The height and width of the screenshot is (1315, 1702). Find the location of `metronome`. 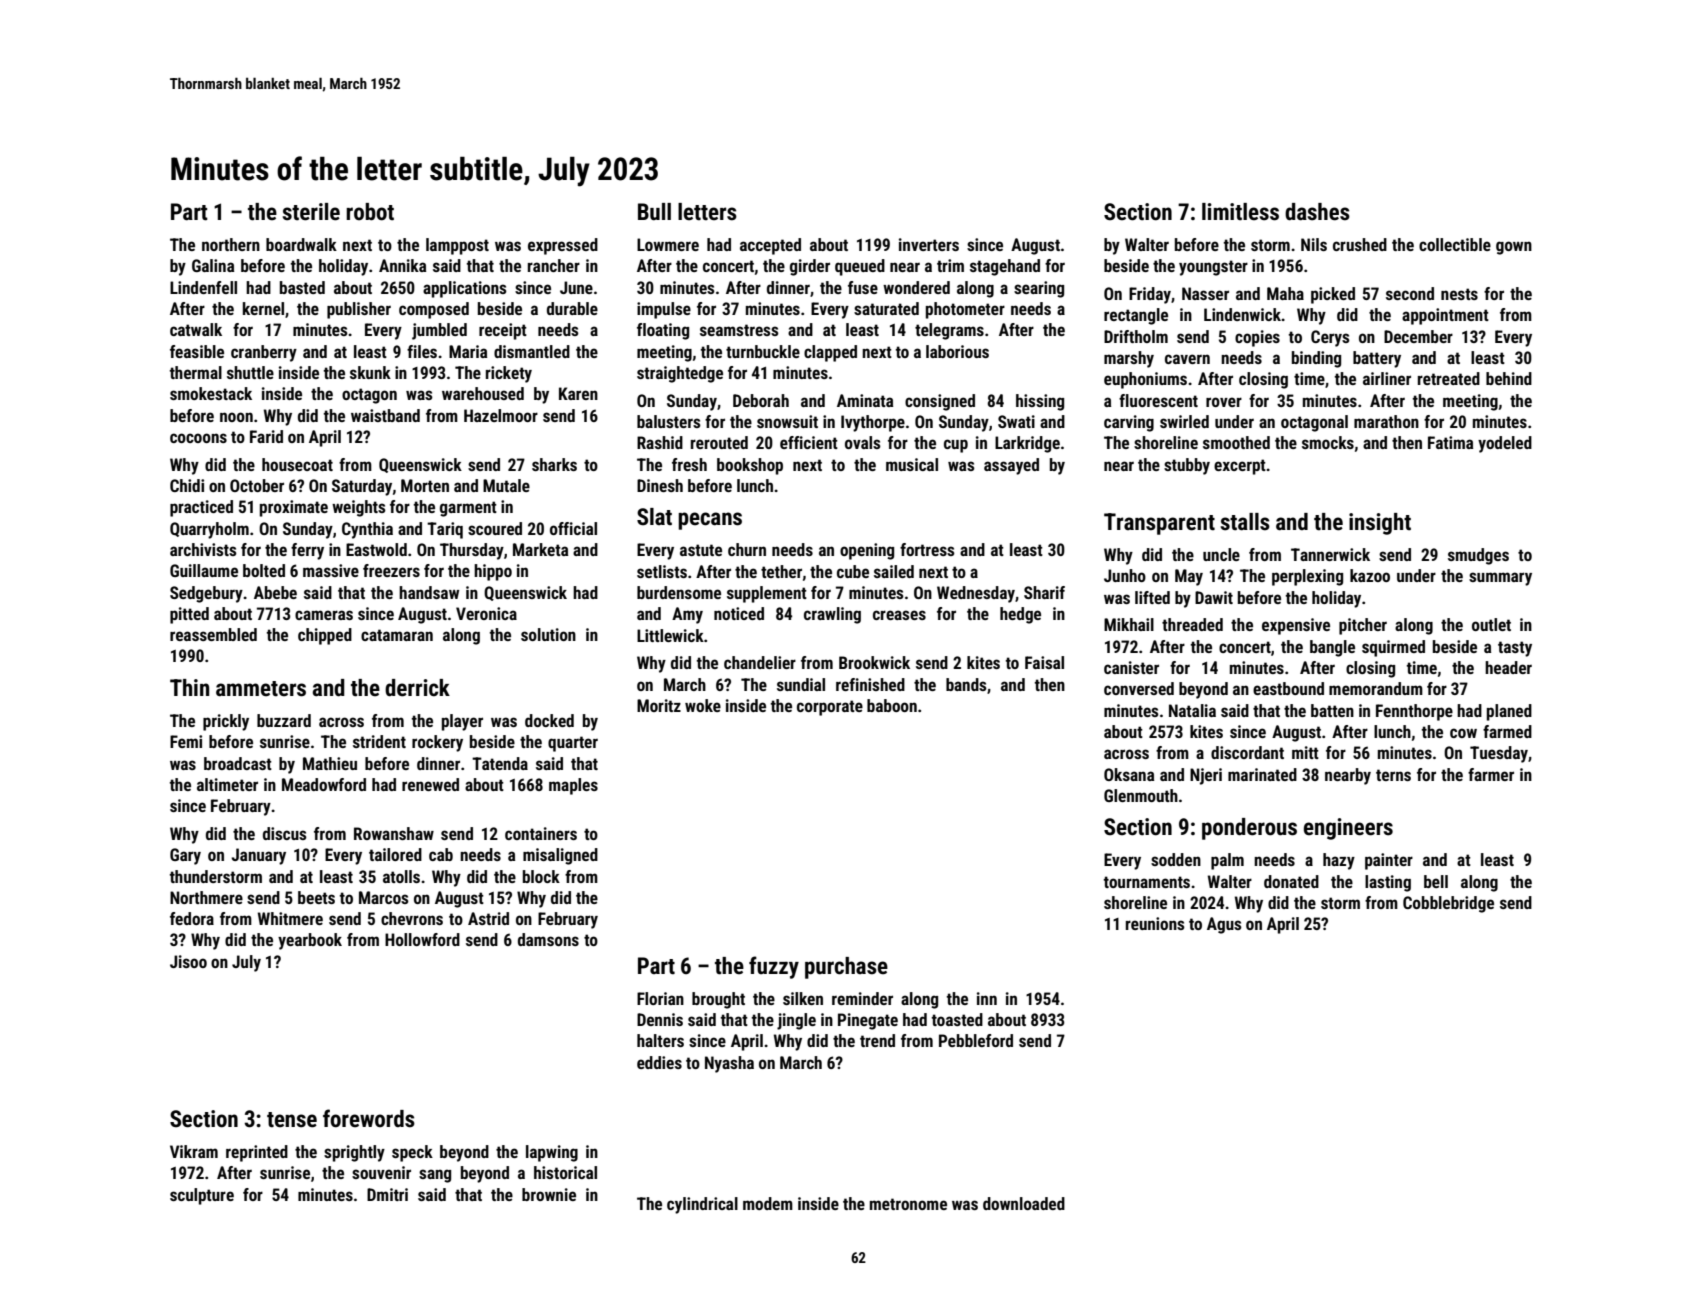

metronome is located at coordinates (908, 1204).
